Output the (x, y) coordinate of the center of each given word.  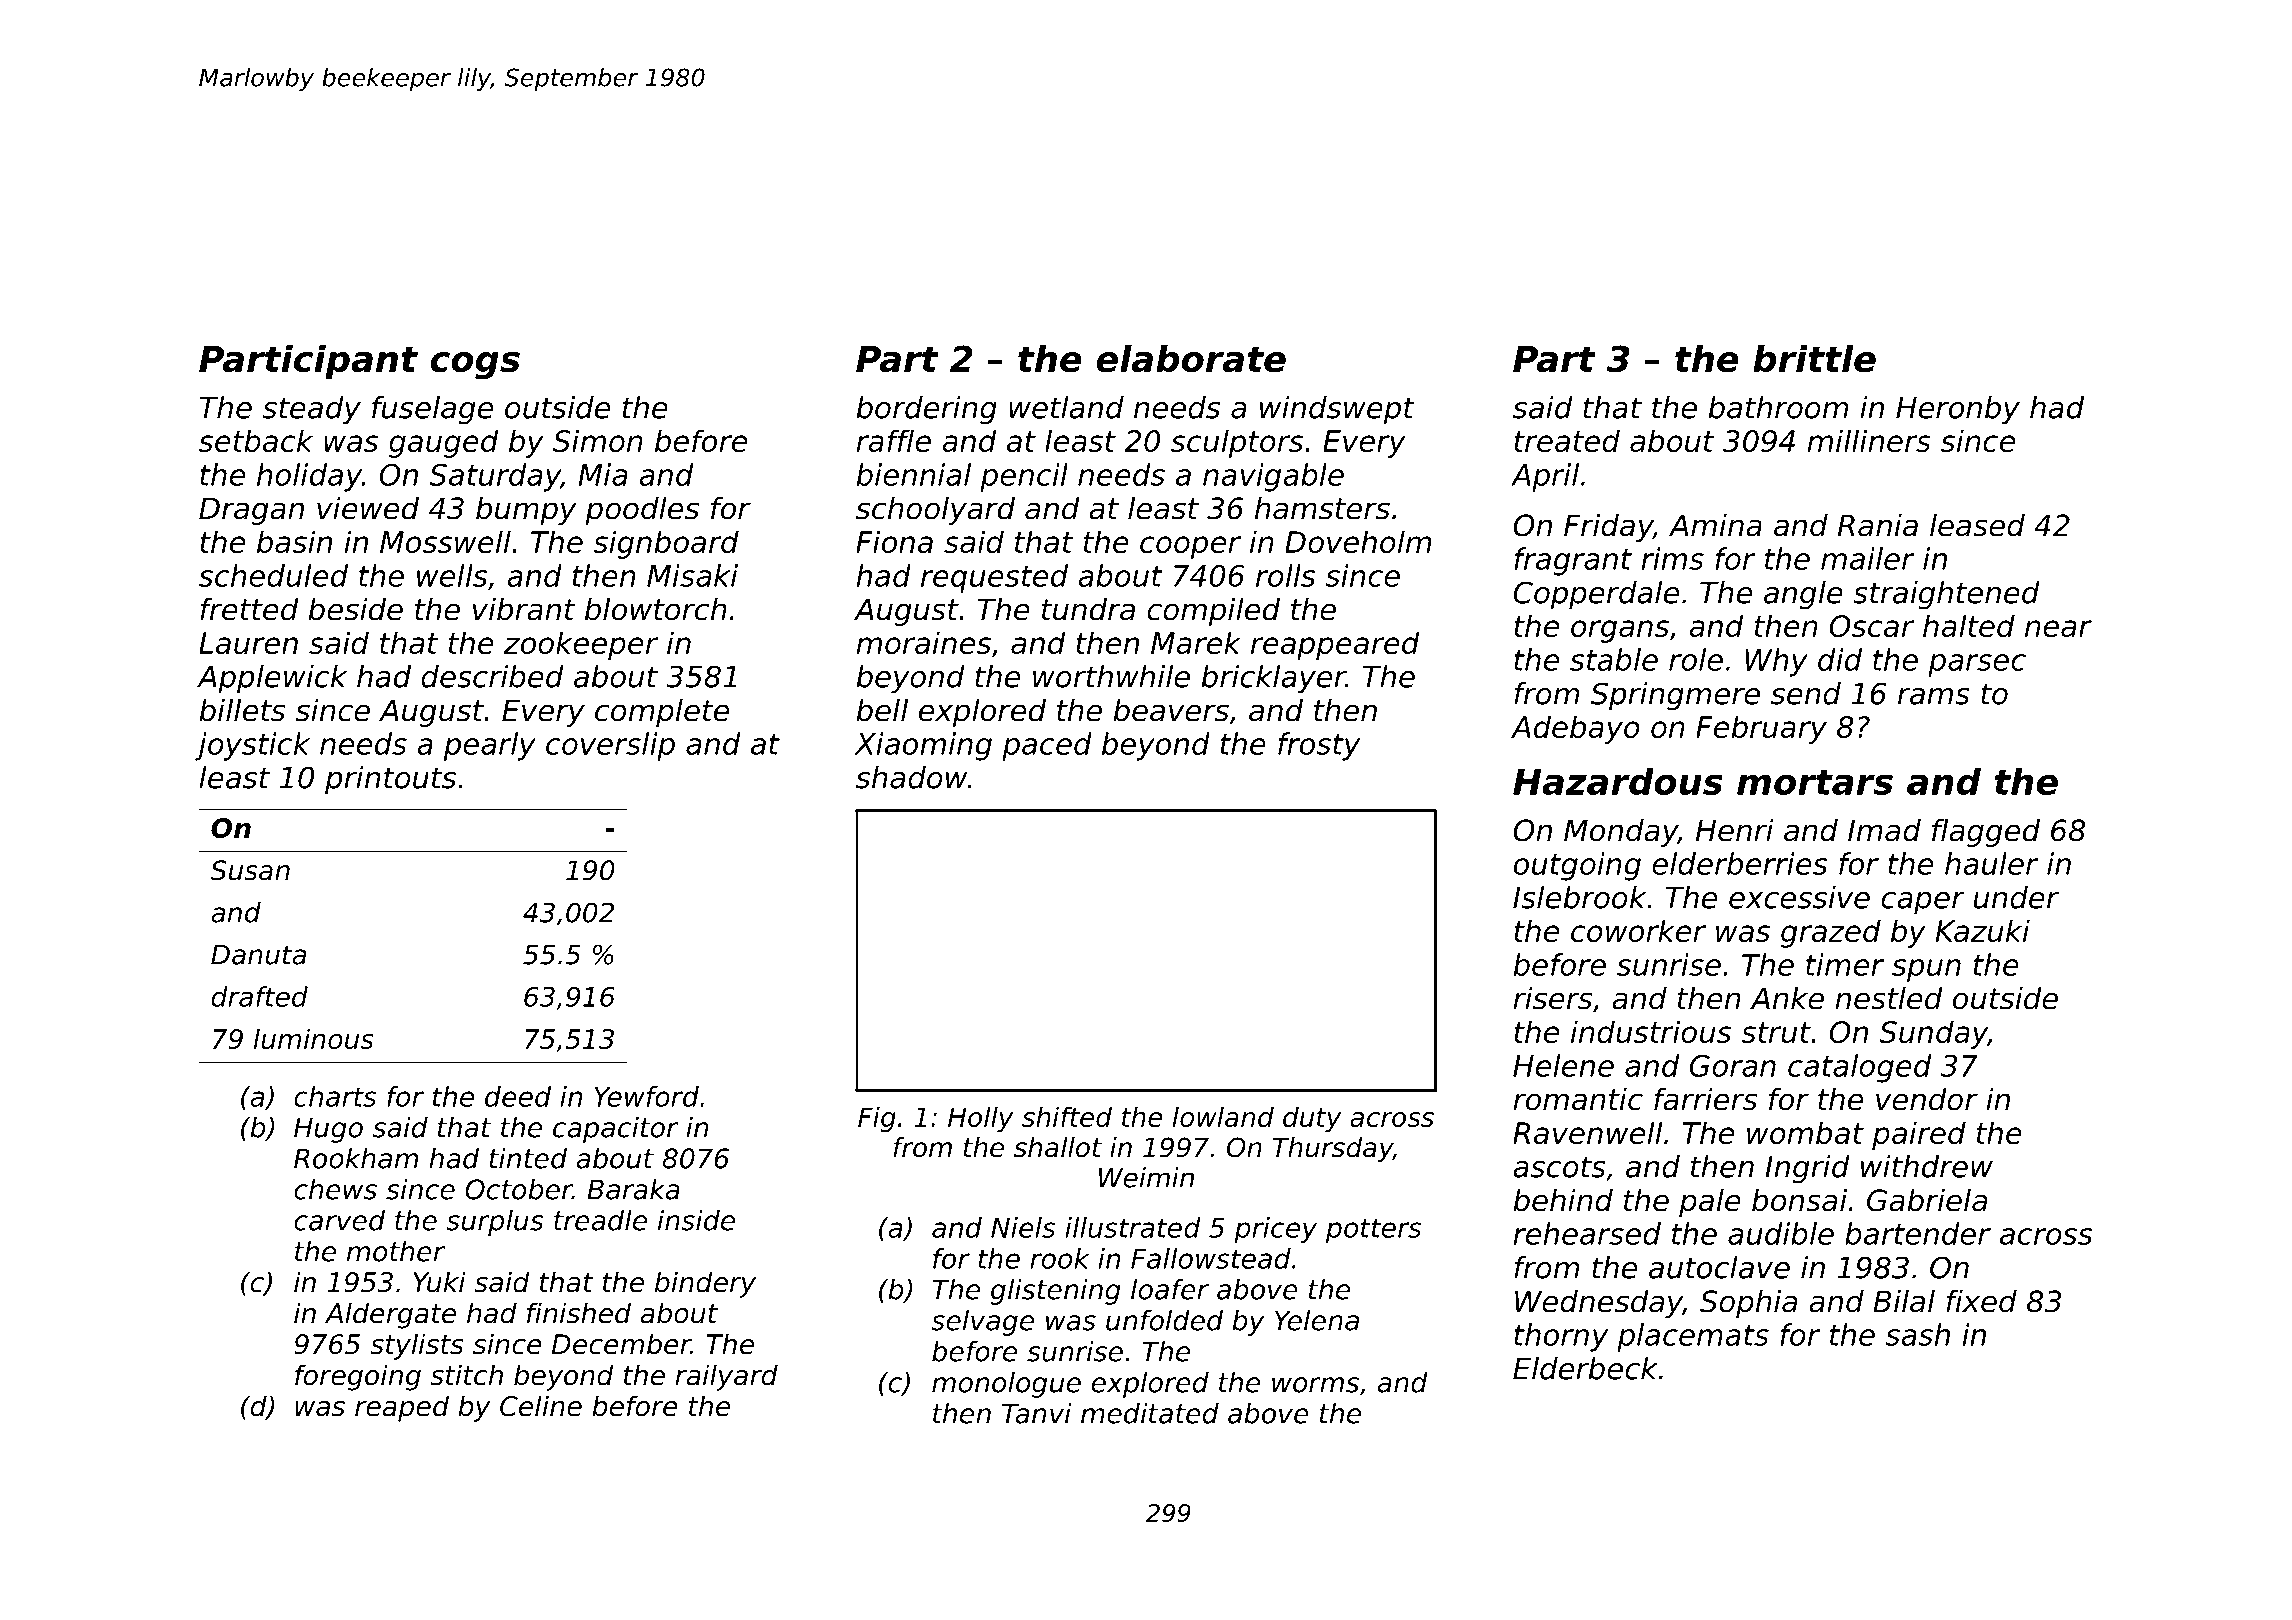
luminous (314, 1038)
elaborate (1191, 358)
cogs (475, 366)
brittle (1814, 358)
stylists (417, 1346)
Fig (877, 1119)
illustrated (1133, 1227)
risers (1552, 998)
